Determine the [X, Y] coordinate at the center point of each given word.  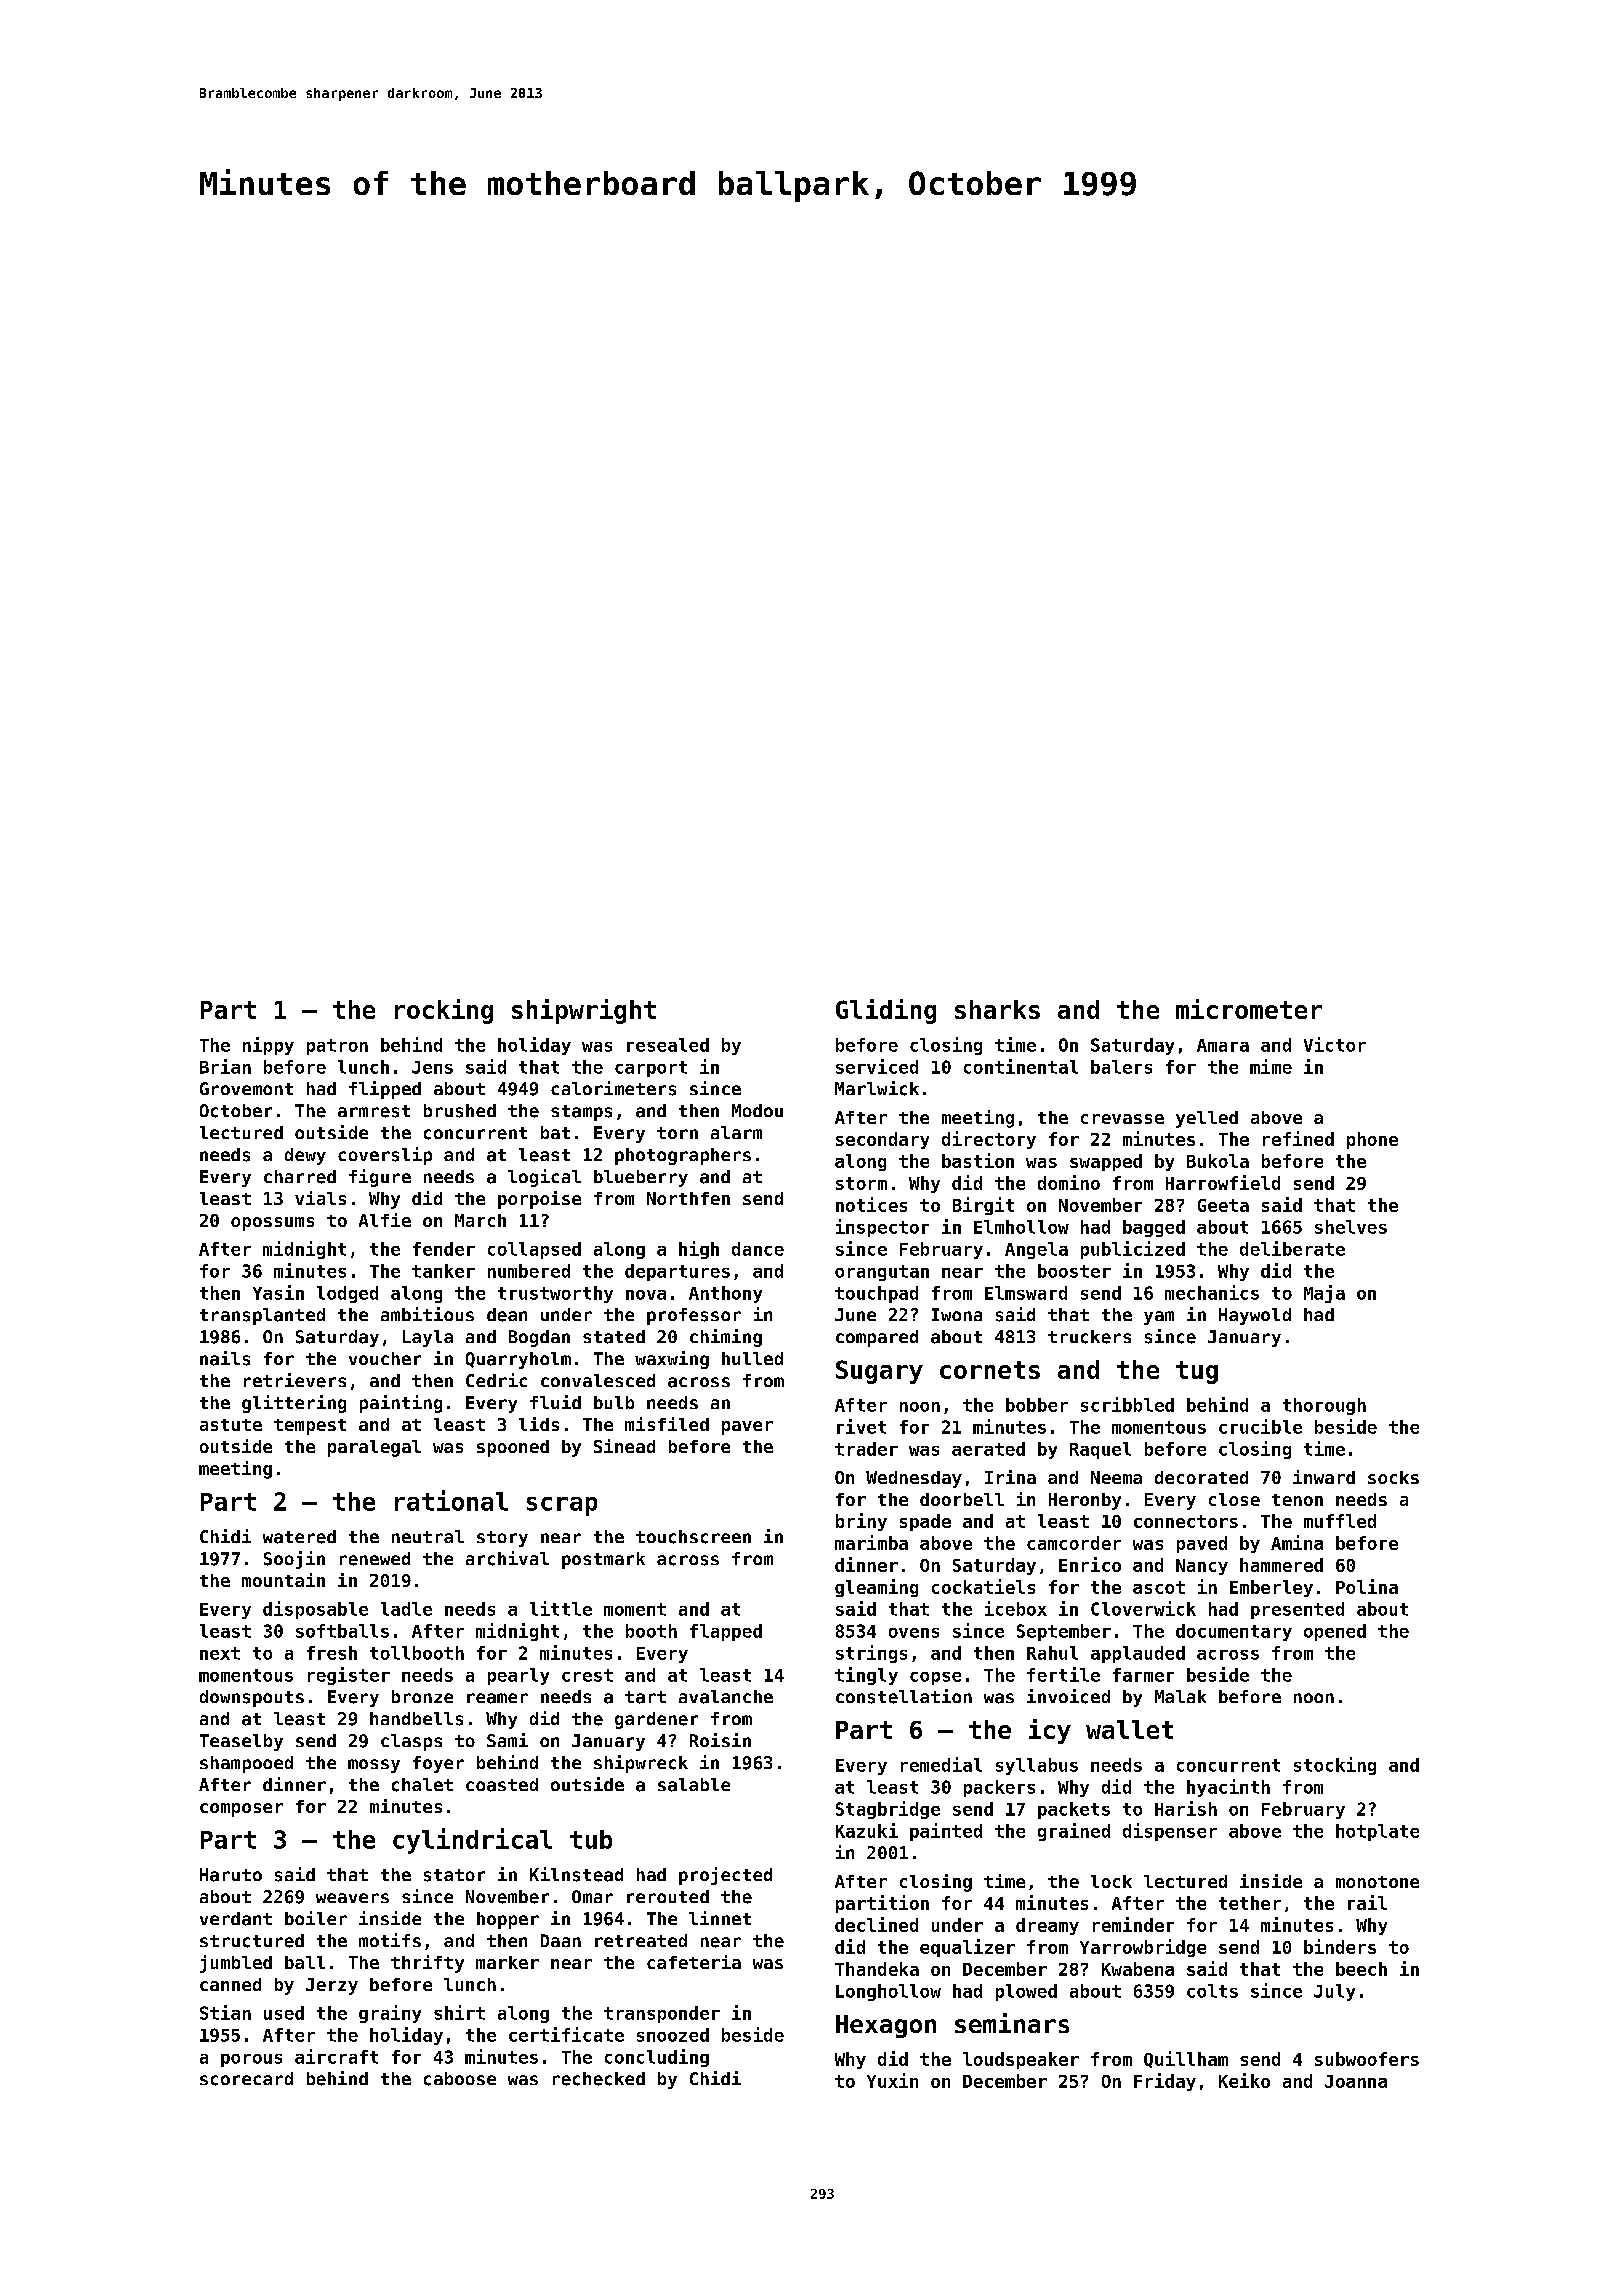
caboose [460, 2079]
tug [1197, 1372]
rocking [444, 1011]
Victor [1335, 1044]
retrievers [295, 1380]
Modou [757, 1110]
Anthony [725, 1294]
